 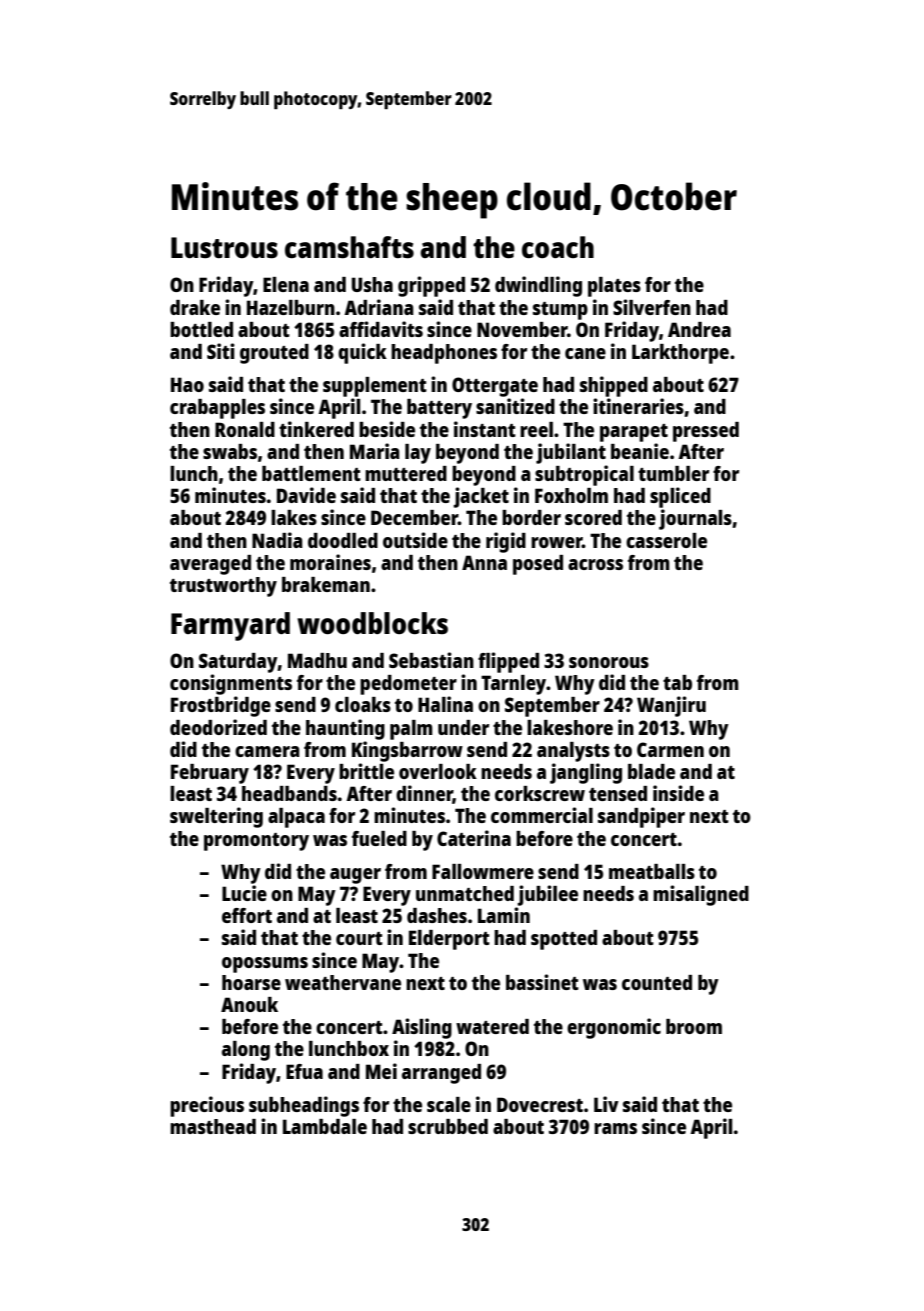 What do you see at coordinates (671, 706) in the image?
I see `Wanjiru` at bounding box center [671, 706].
